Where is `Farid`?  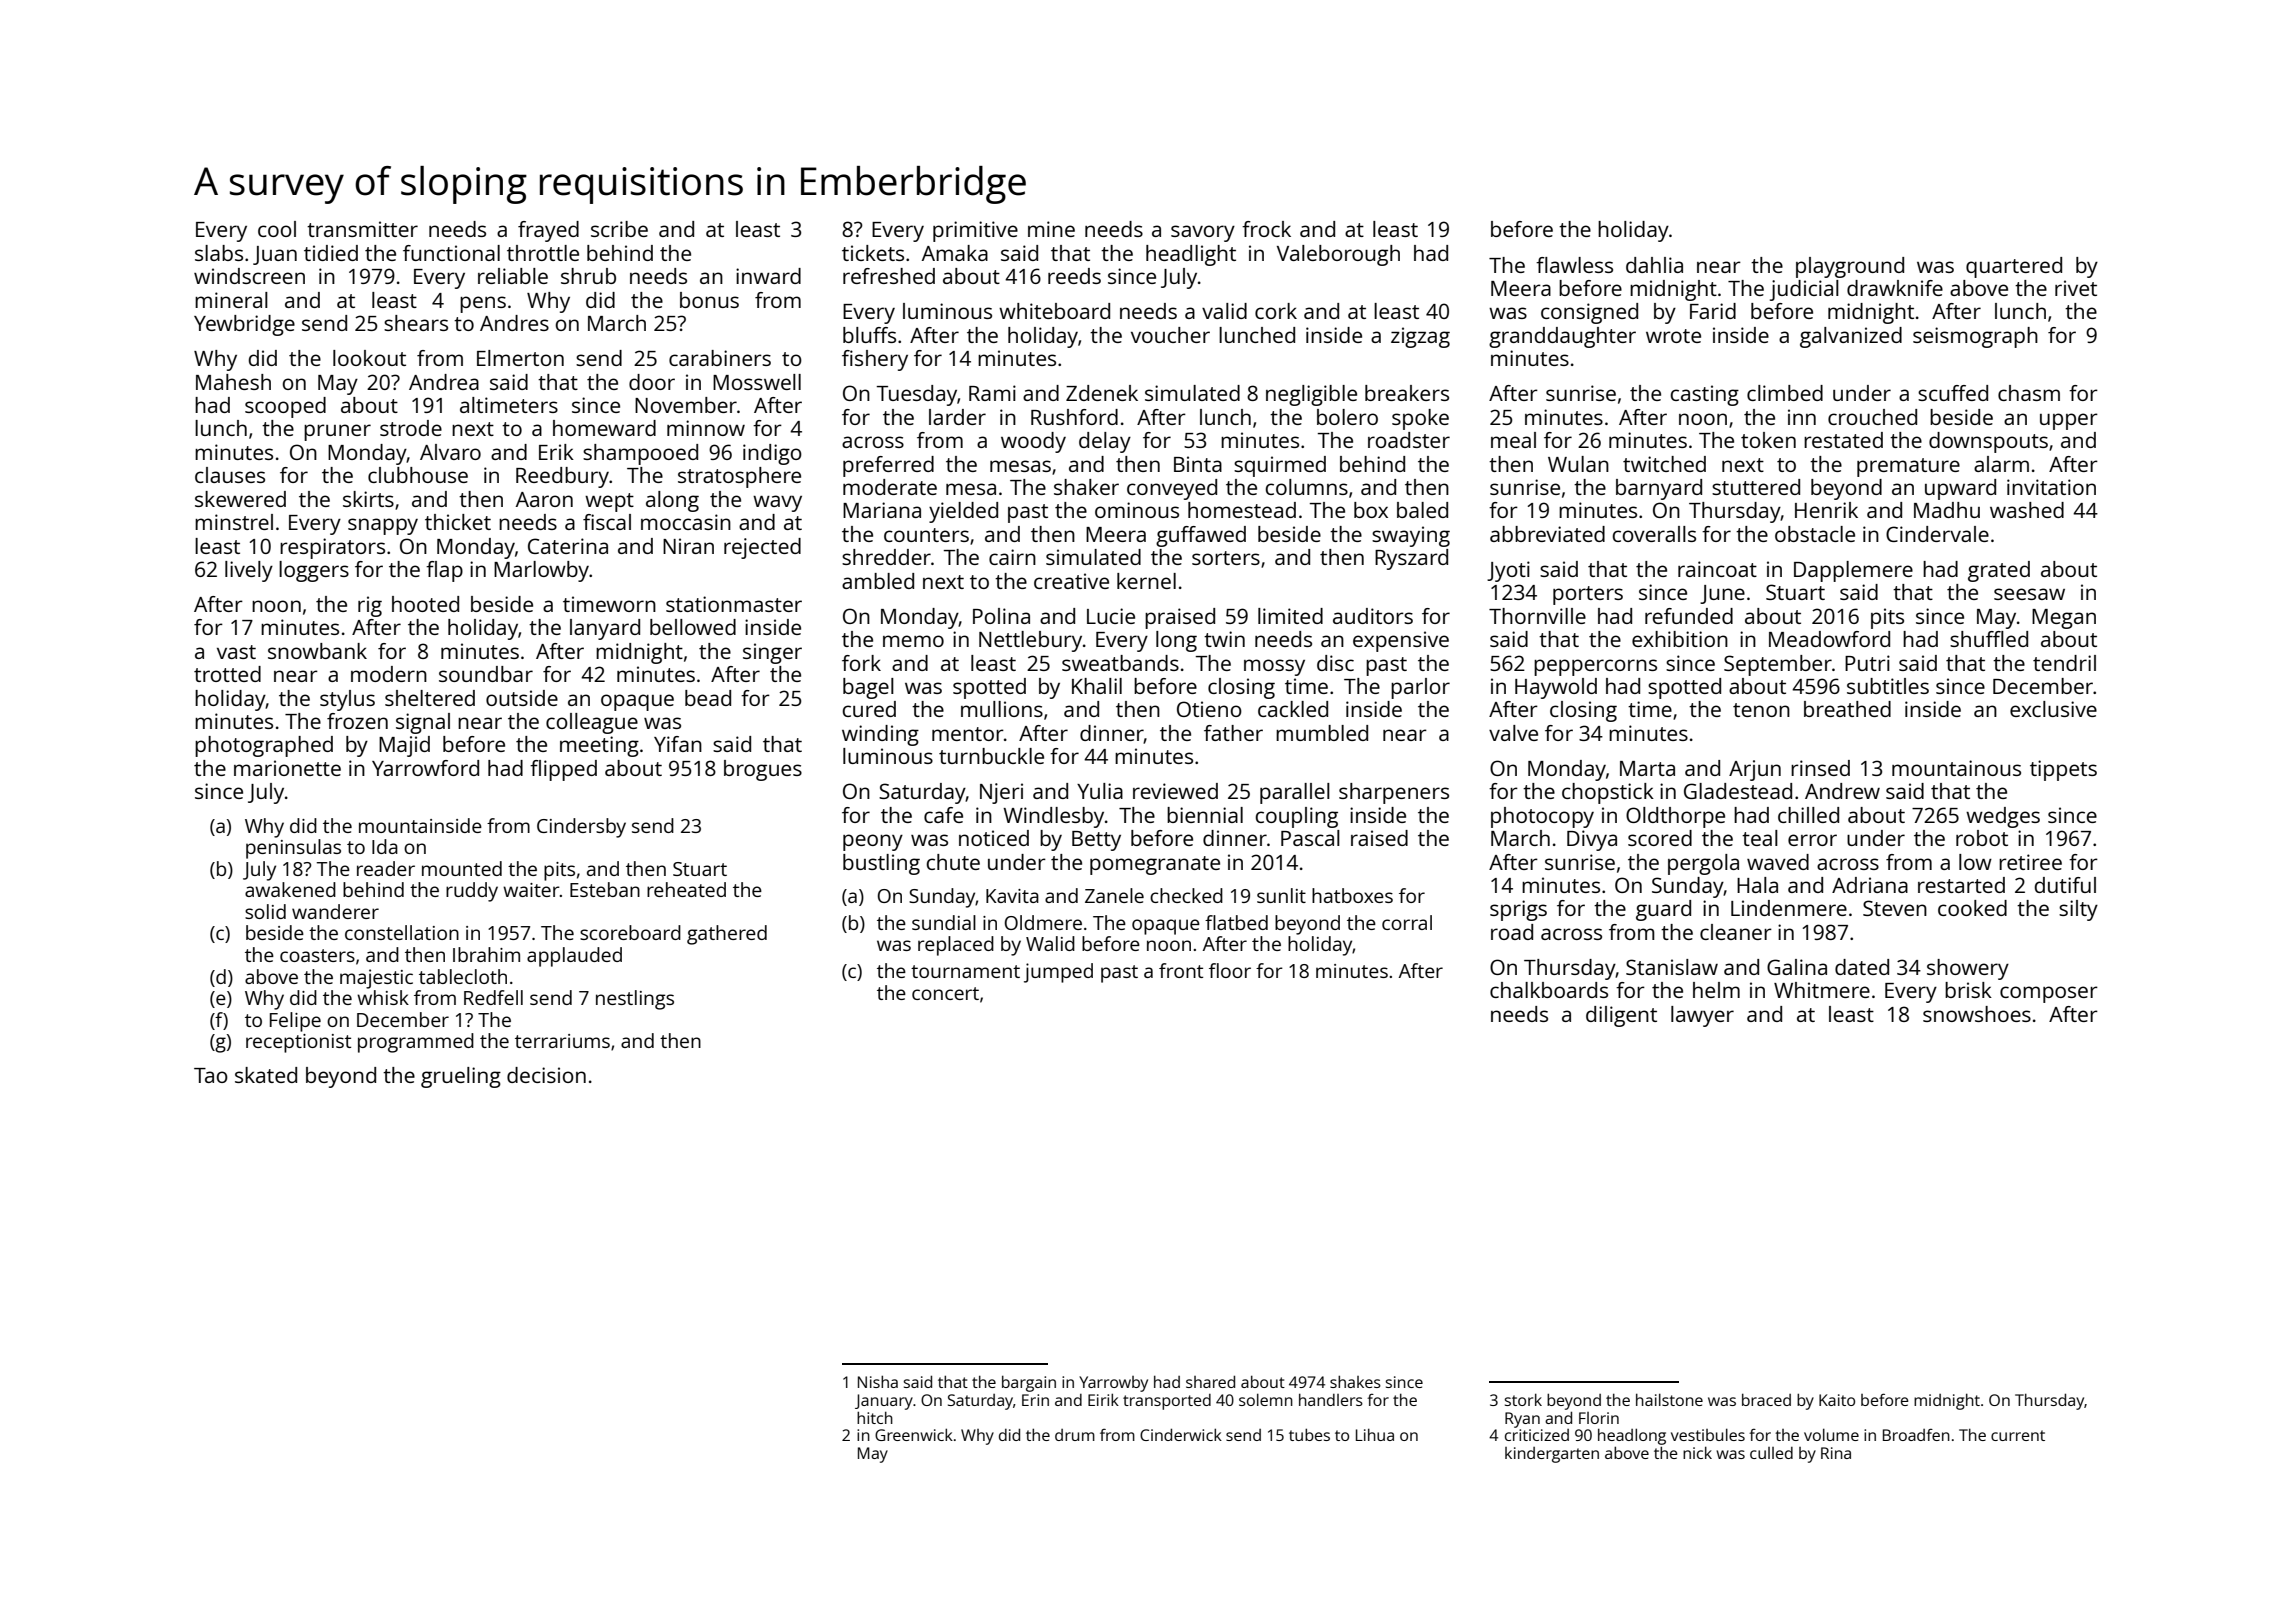 Farid is located at coordinates (1713, 311).
